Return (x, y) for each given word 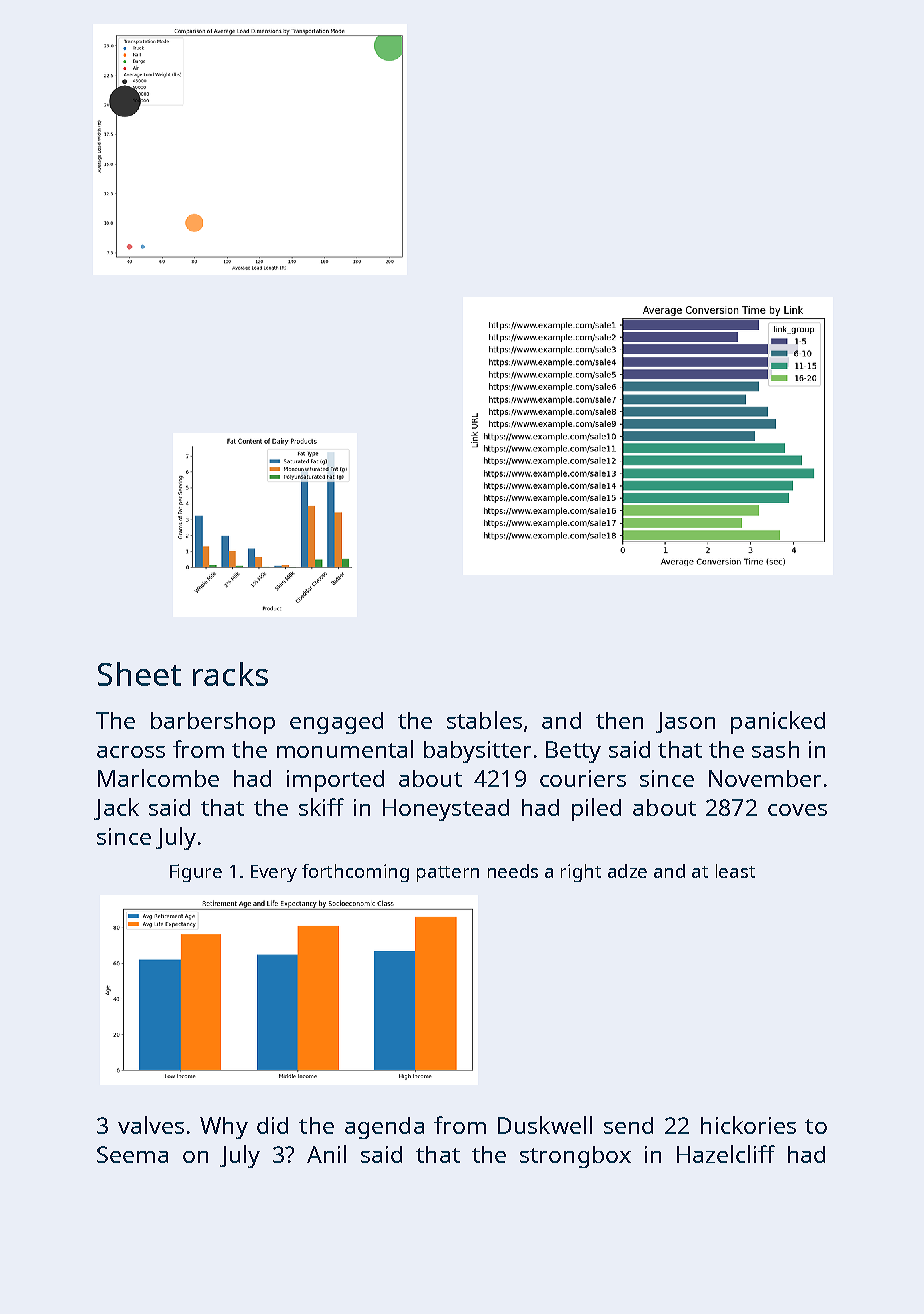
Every (274, 873)
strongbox (575, 1157)
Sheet (139, 674)
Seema (132, 1154)
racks (230, 674)
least (735, 871)
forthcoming (355, 873)
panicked (778, 722)
